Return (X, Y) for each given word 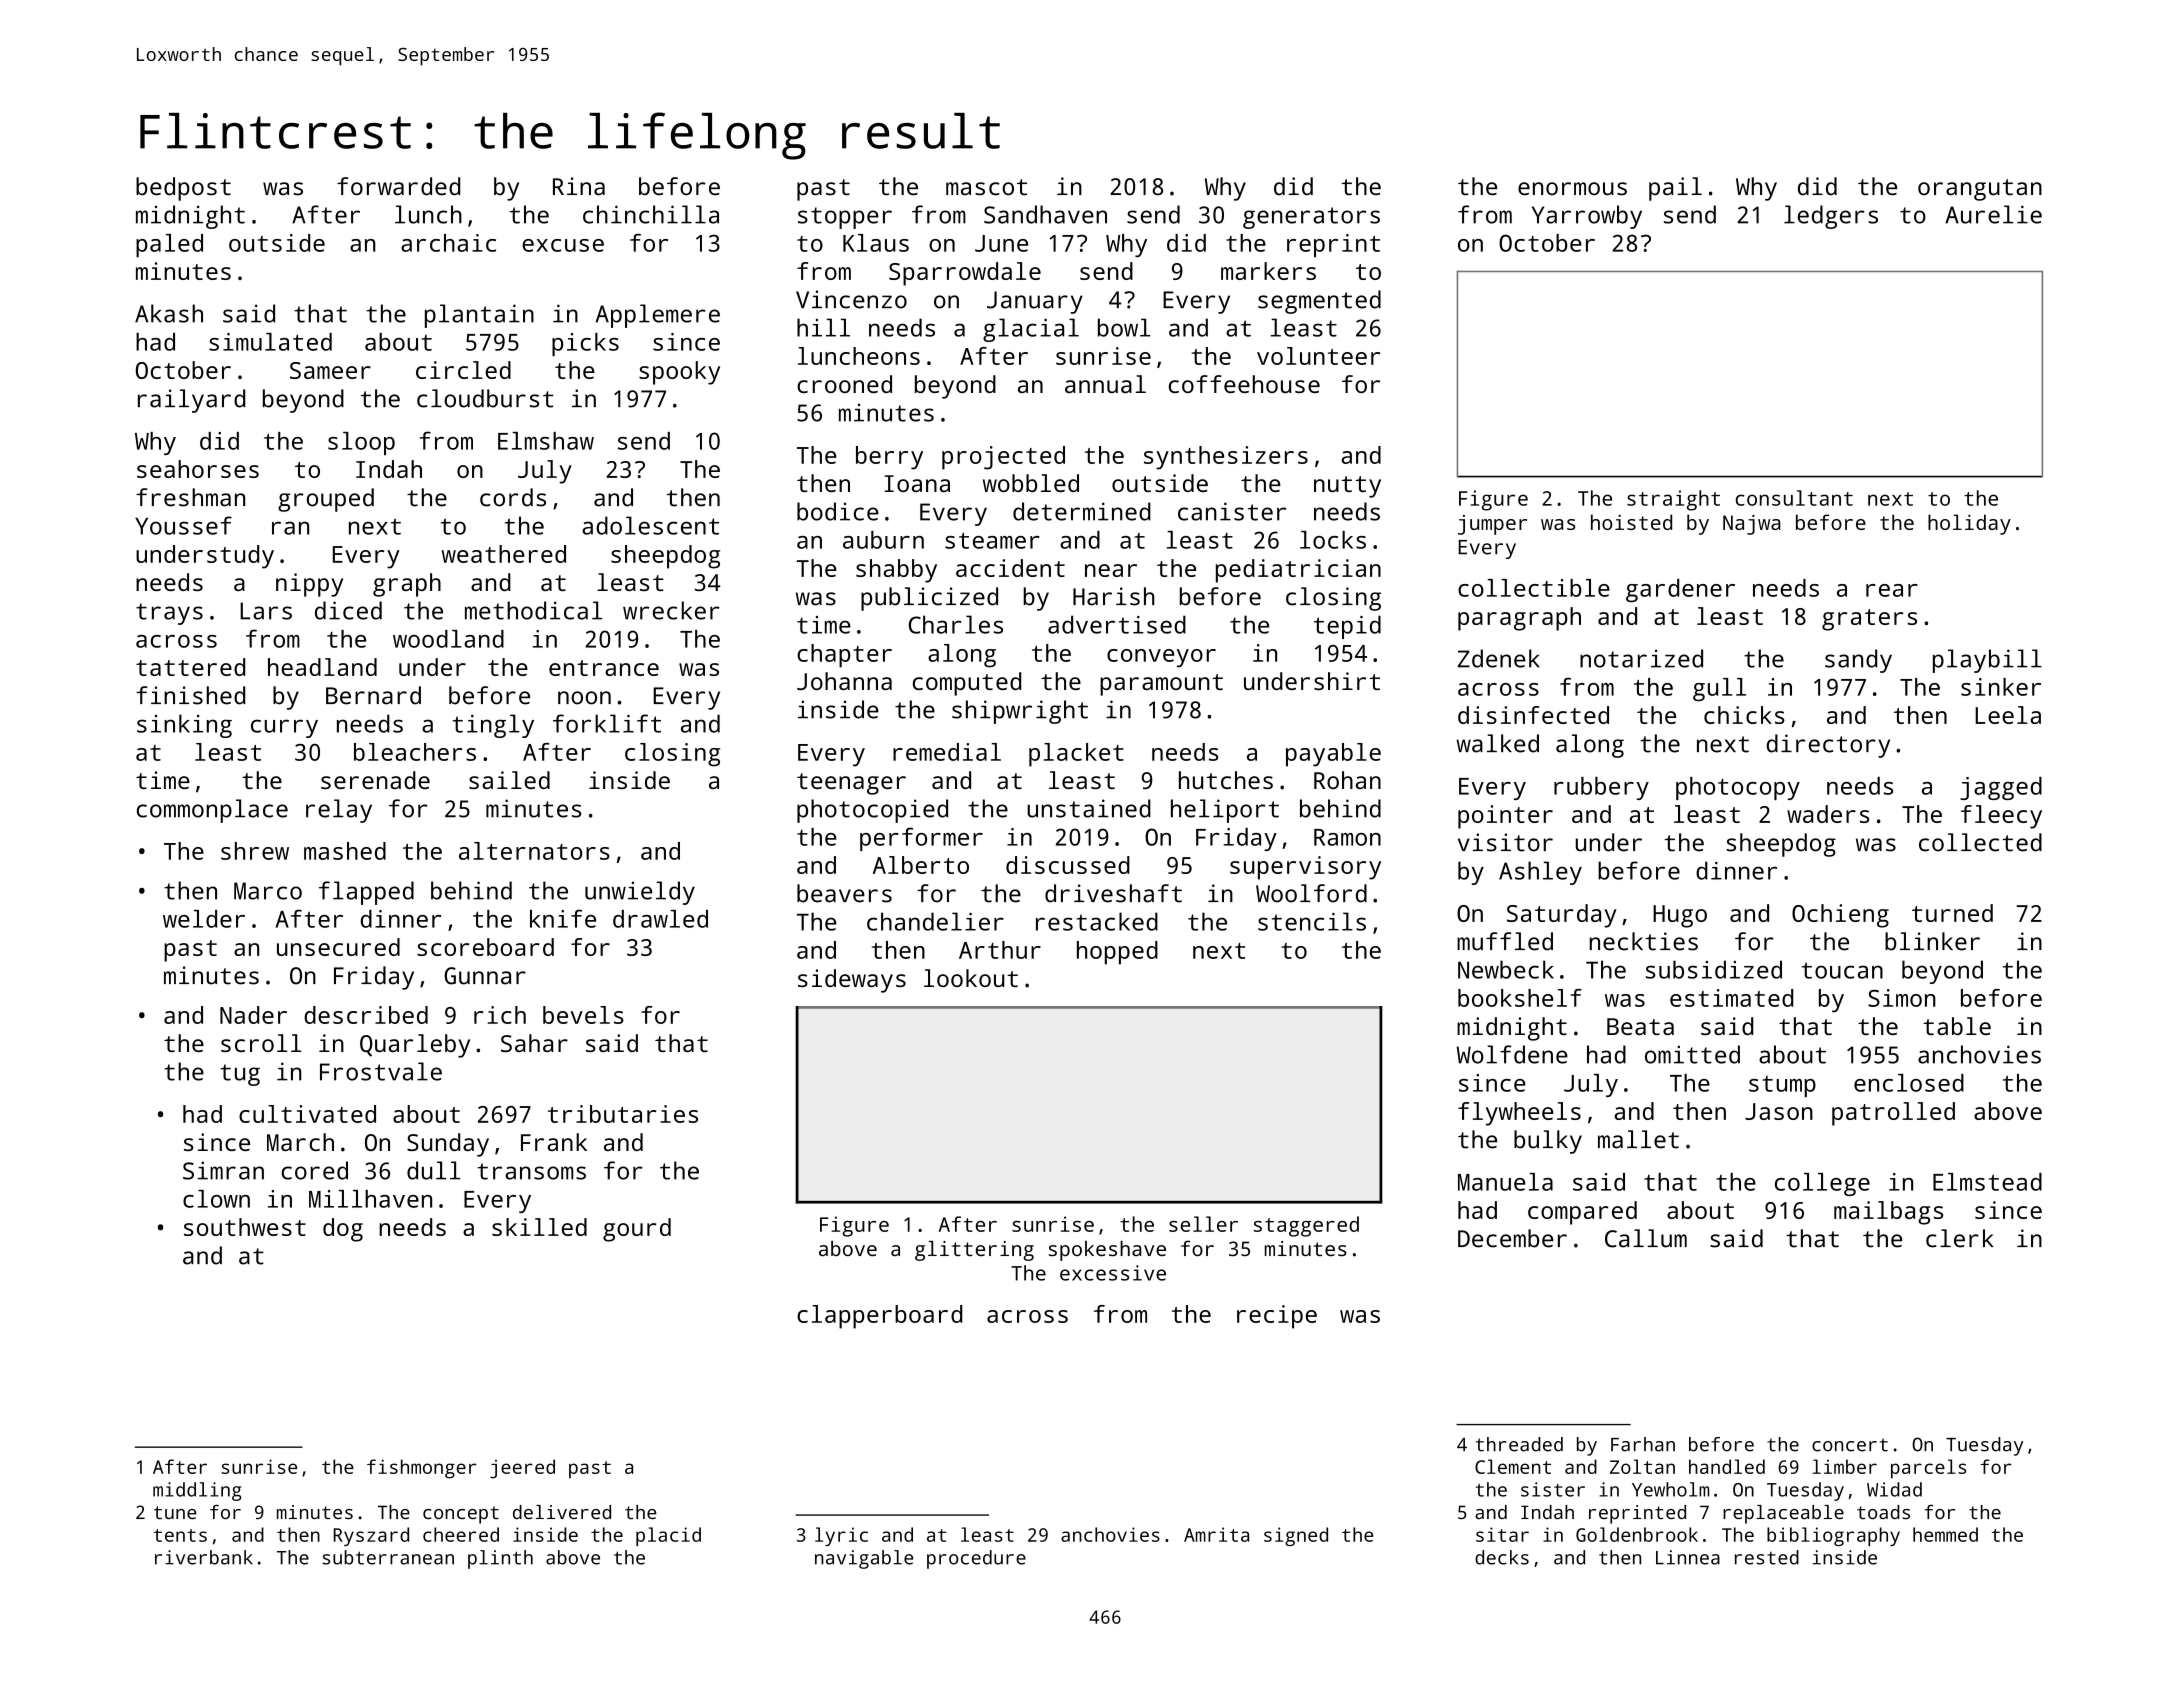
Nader (253, 1015)
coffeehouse (1244, 384)
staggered (1306, 1226)
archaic (448, 243)
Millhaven (370, 1199)
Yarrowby (1587, 217)
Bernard (373, 695)
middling (197, 1491)
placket (1076, 755)
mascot (986, 187)
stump (1782, 1086)
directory (1828, 746)
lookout (971, 978)
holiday (1969, 524)
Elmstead (1987, 1182)
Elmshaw (546, 441)
